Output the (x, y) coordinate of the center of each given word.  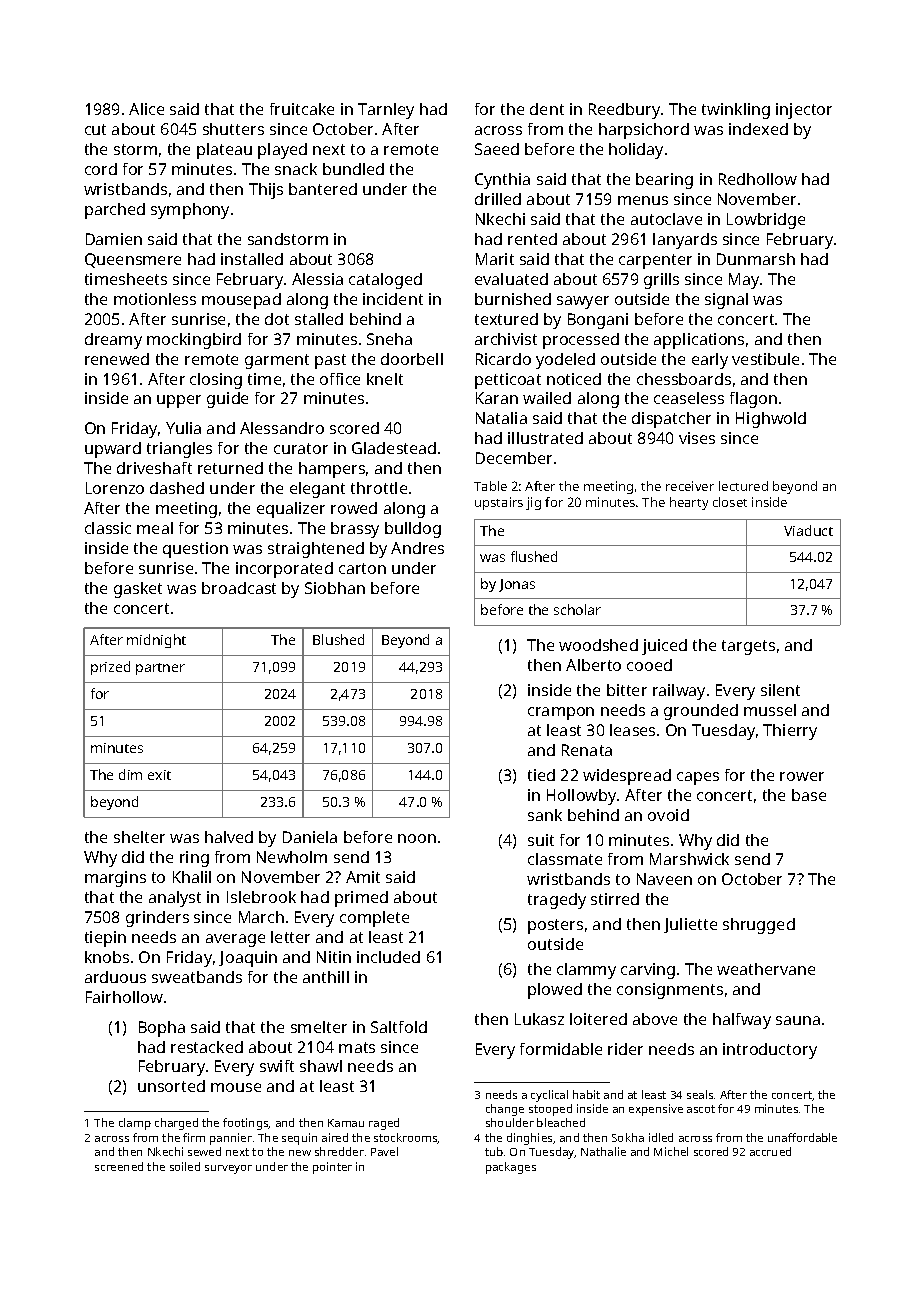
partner (160, 669)
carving (648, 971)
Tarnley (386, 111)
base (809, 795)
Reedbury (624, 111)
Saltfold (399, 1027)
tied (541, 775)
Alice (146, 109)
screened (119, 1166)
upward (113, 450)
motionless (155, 299)
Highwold (771, 420)
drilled (498, 199)
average (235, 940)
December (514, 458)
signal (726, 301)
